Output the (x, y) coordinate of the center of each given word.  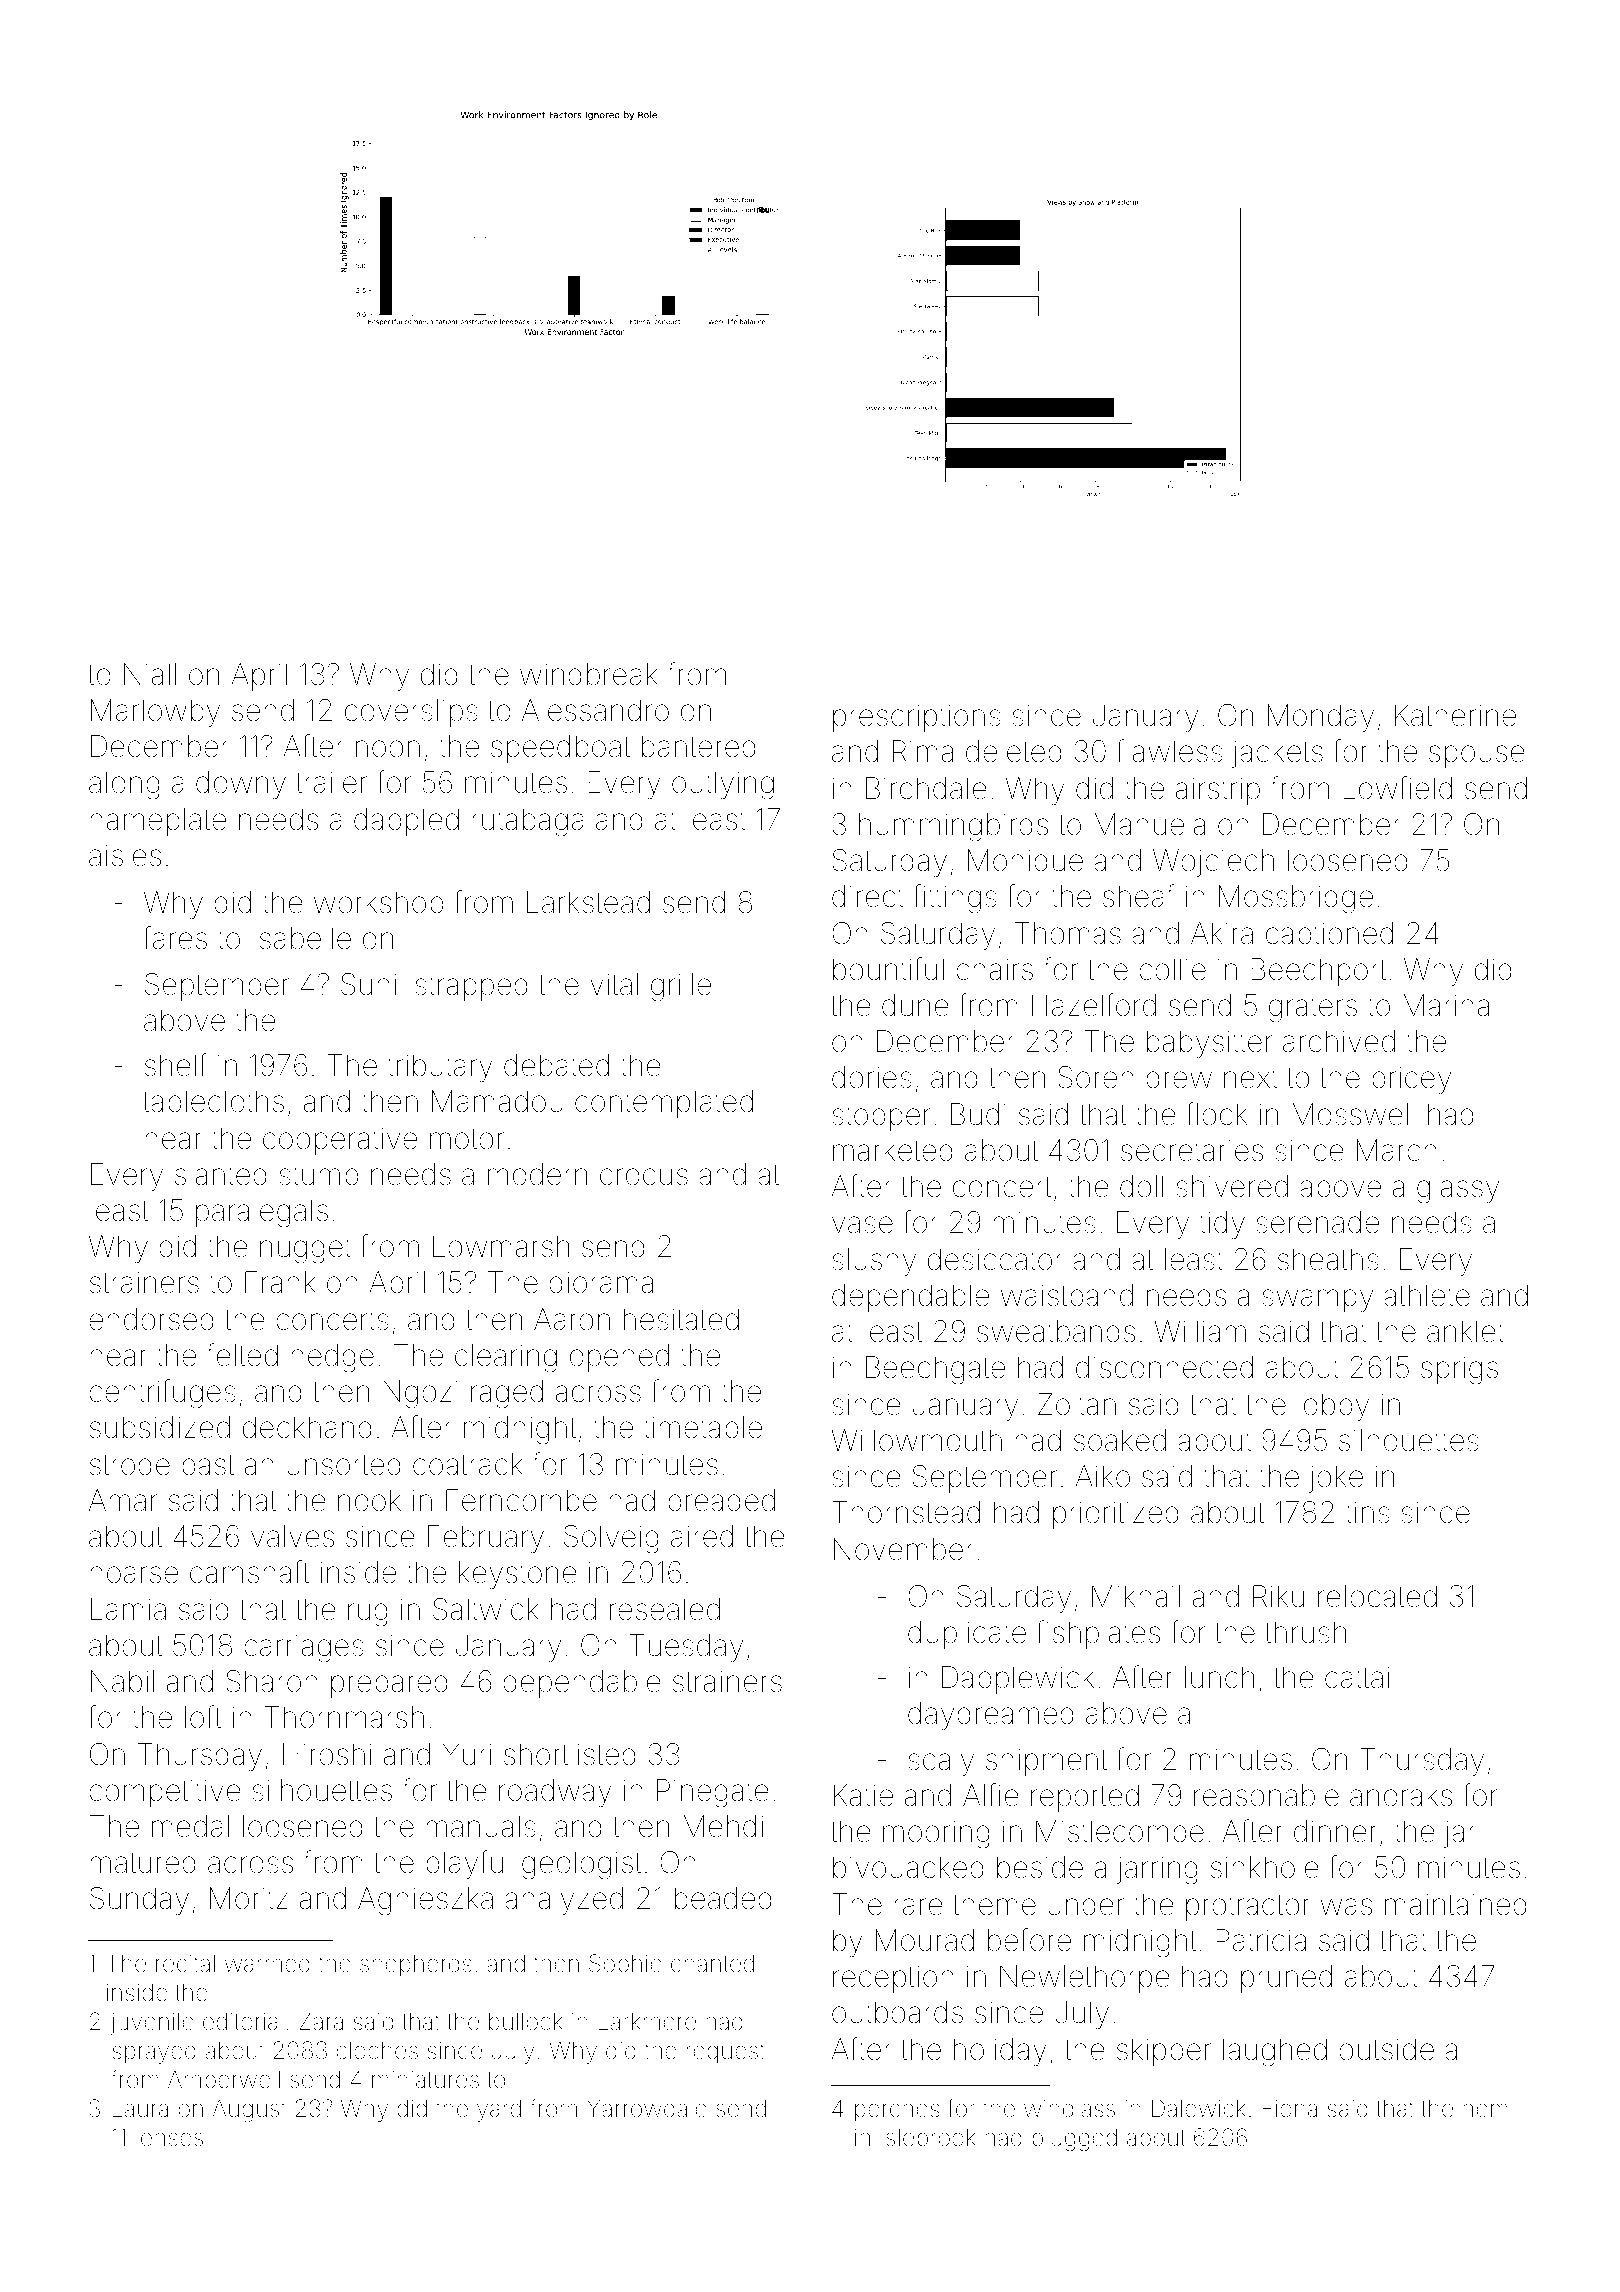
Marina (1446, 1005)
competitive (165, 1793)
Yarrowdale (647, 2108)
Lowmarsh (501, 1246)
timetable (703, 1427)
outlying (723, 785)
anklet (1465, 1331)
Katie (863, 1795)
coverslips (411, 713)
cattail (1360, 1677)
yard (499, 2111)
